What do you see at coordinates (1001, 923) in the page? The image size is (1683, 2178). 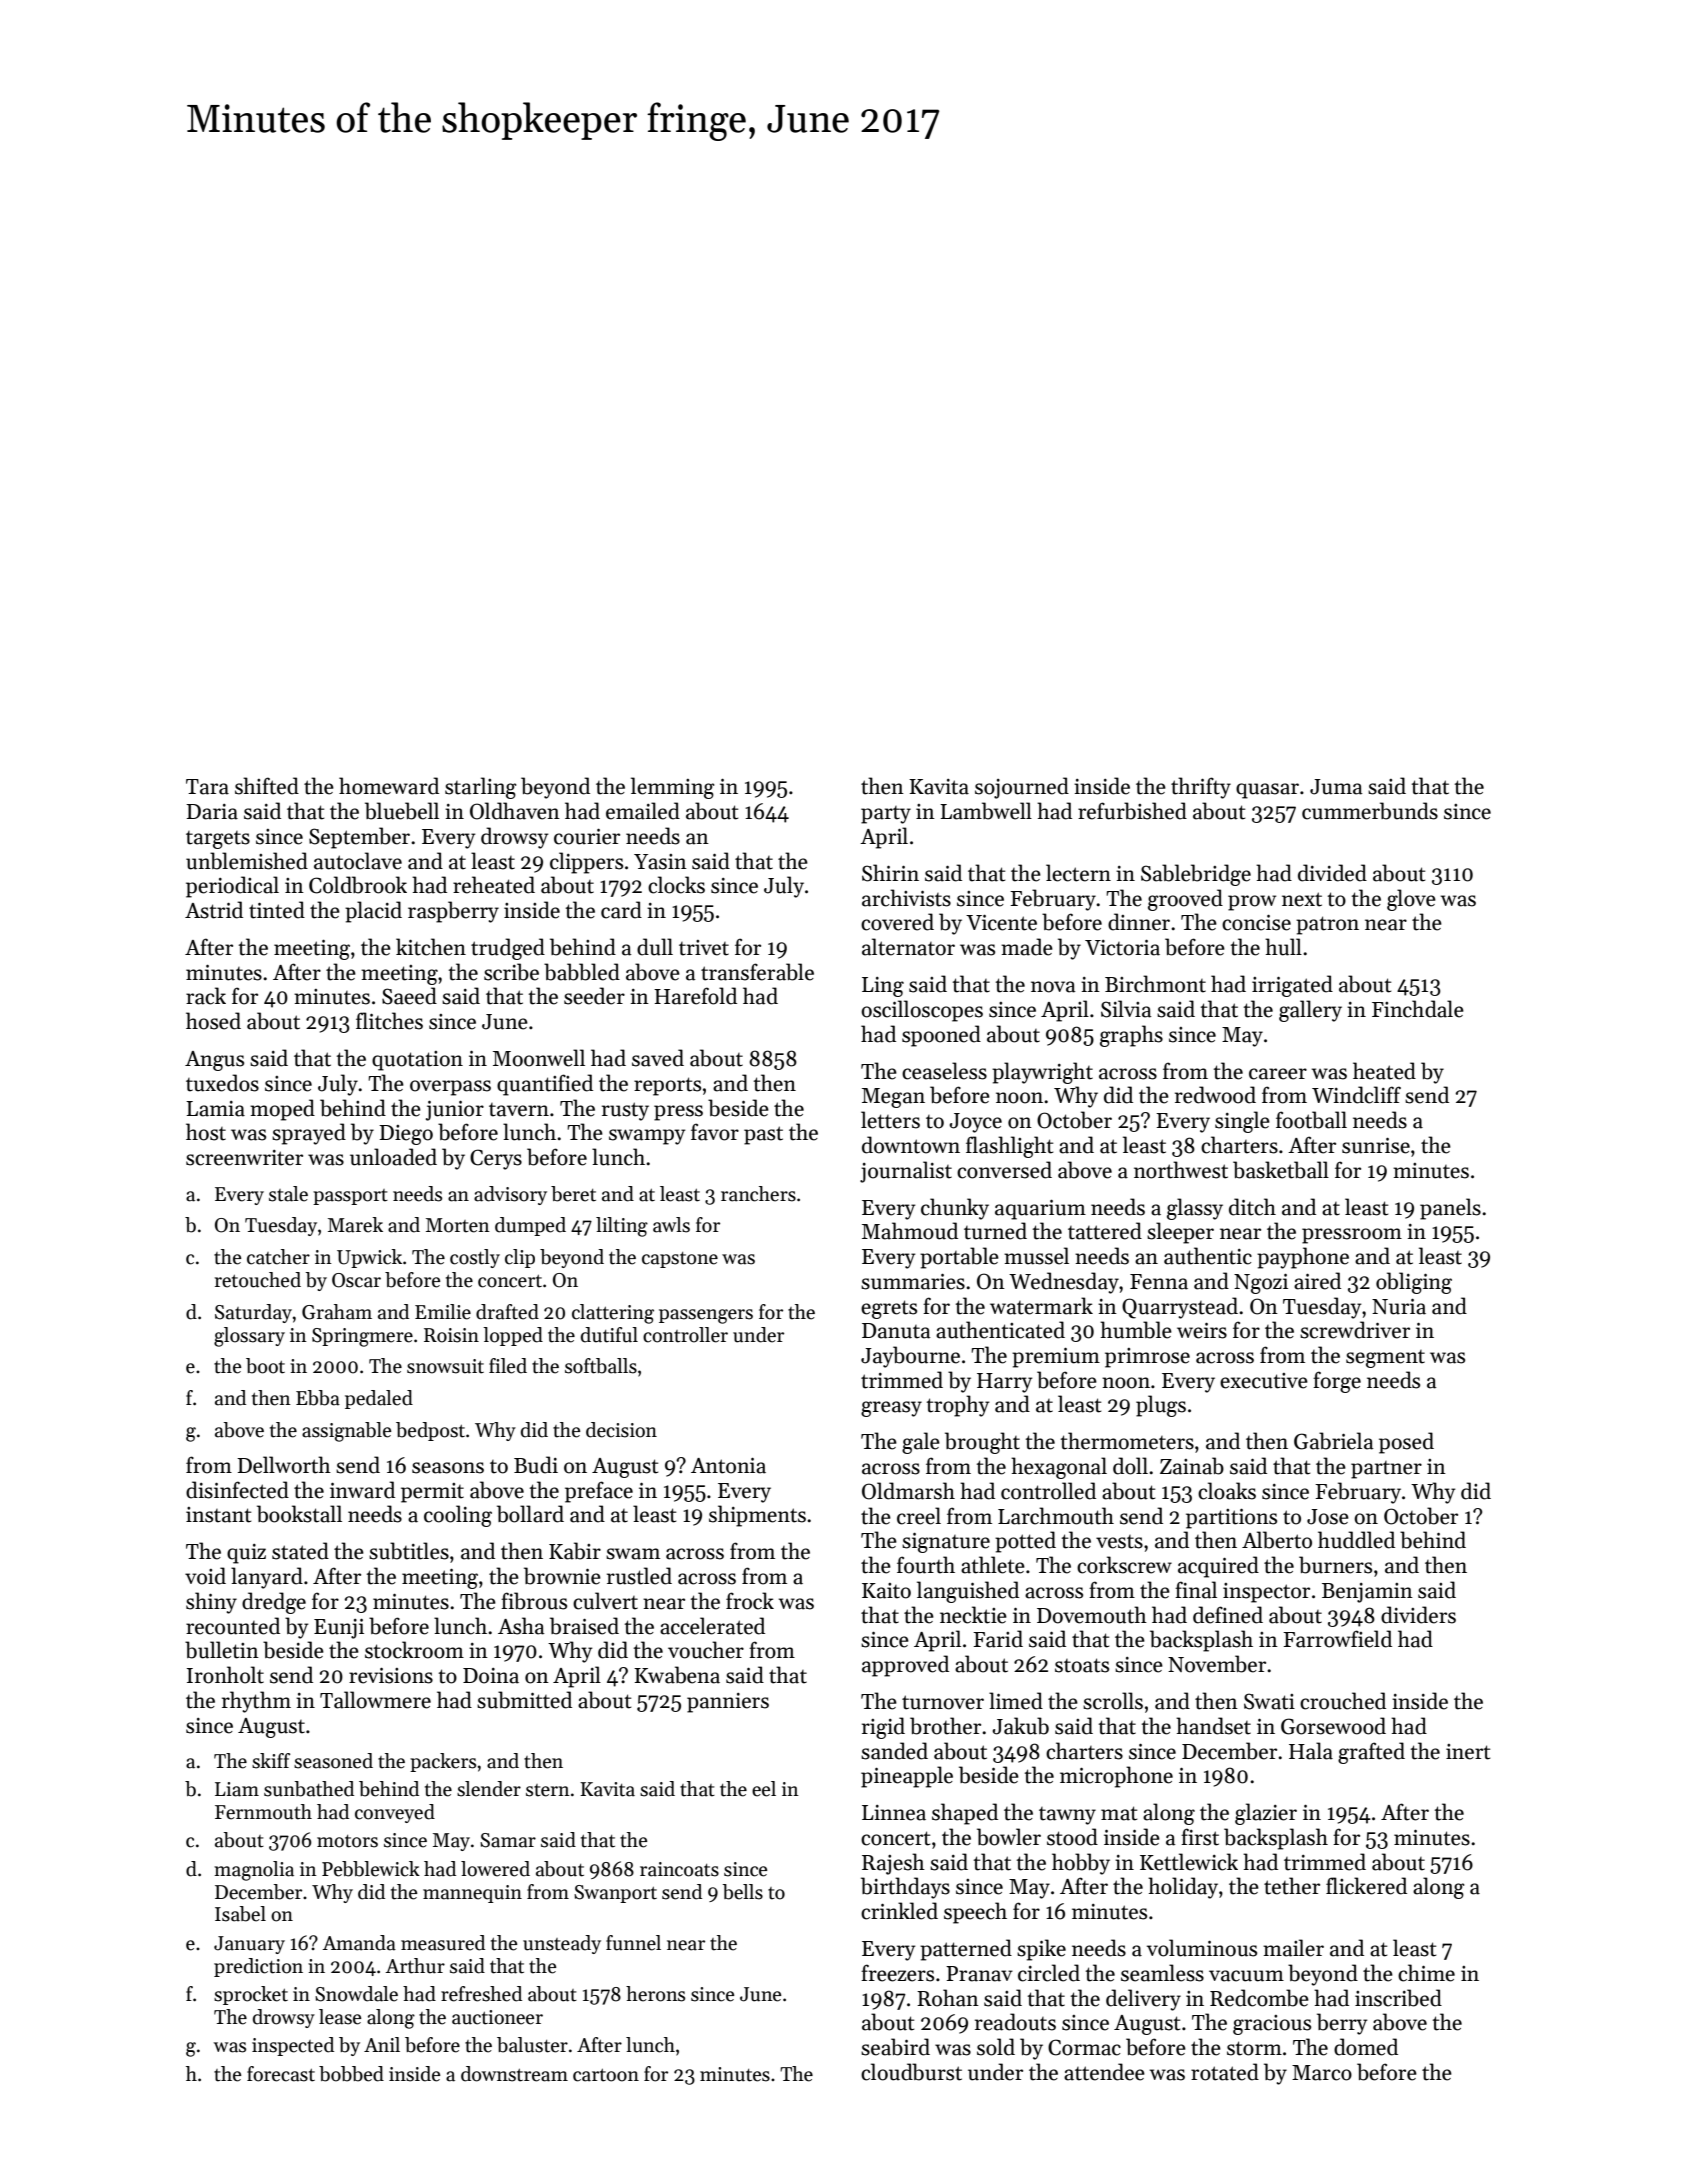 I see `Vicente` at bounding box center [1001, 923].
